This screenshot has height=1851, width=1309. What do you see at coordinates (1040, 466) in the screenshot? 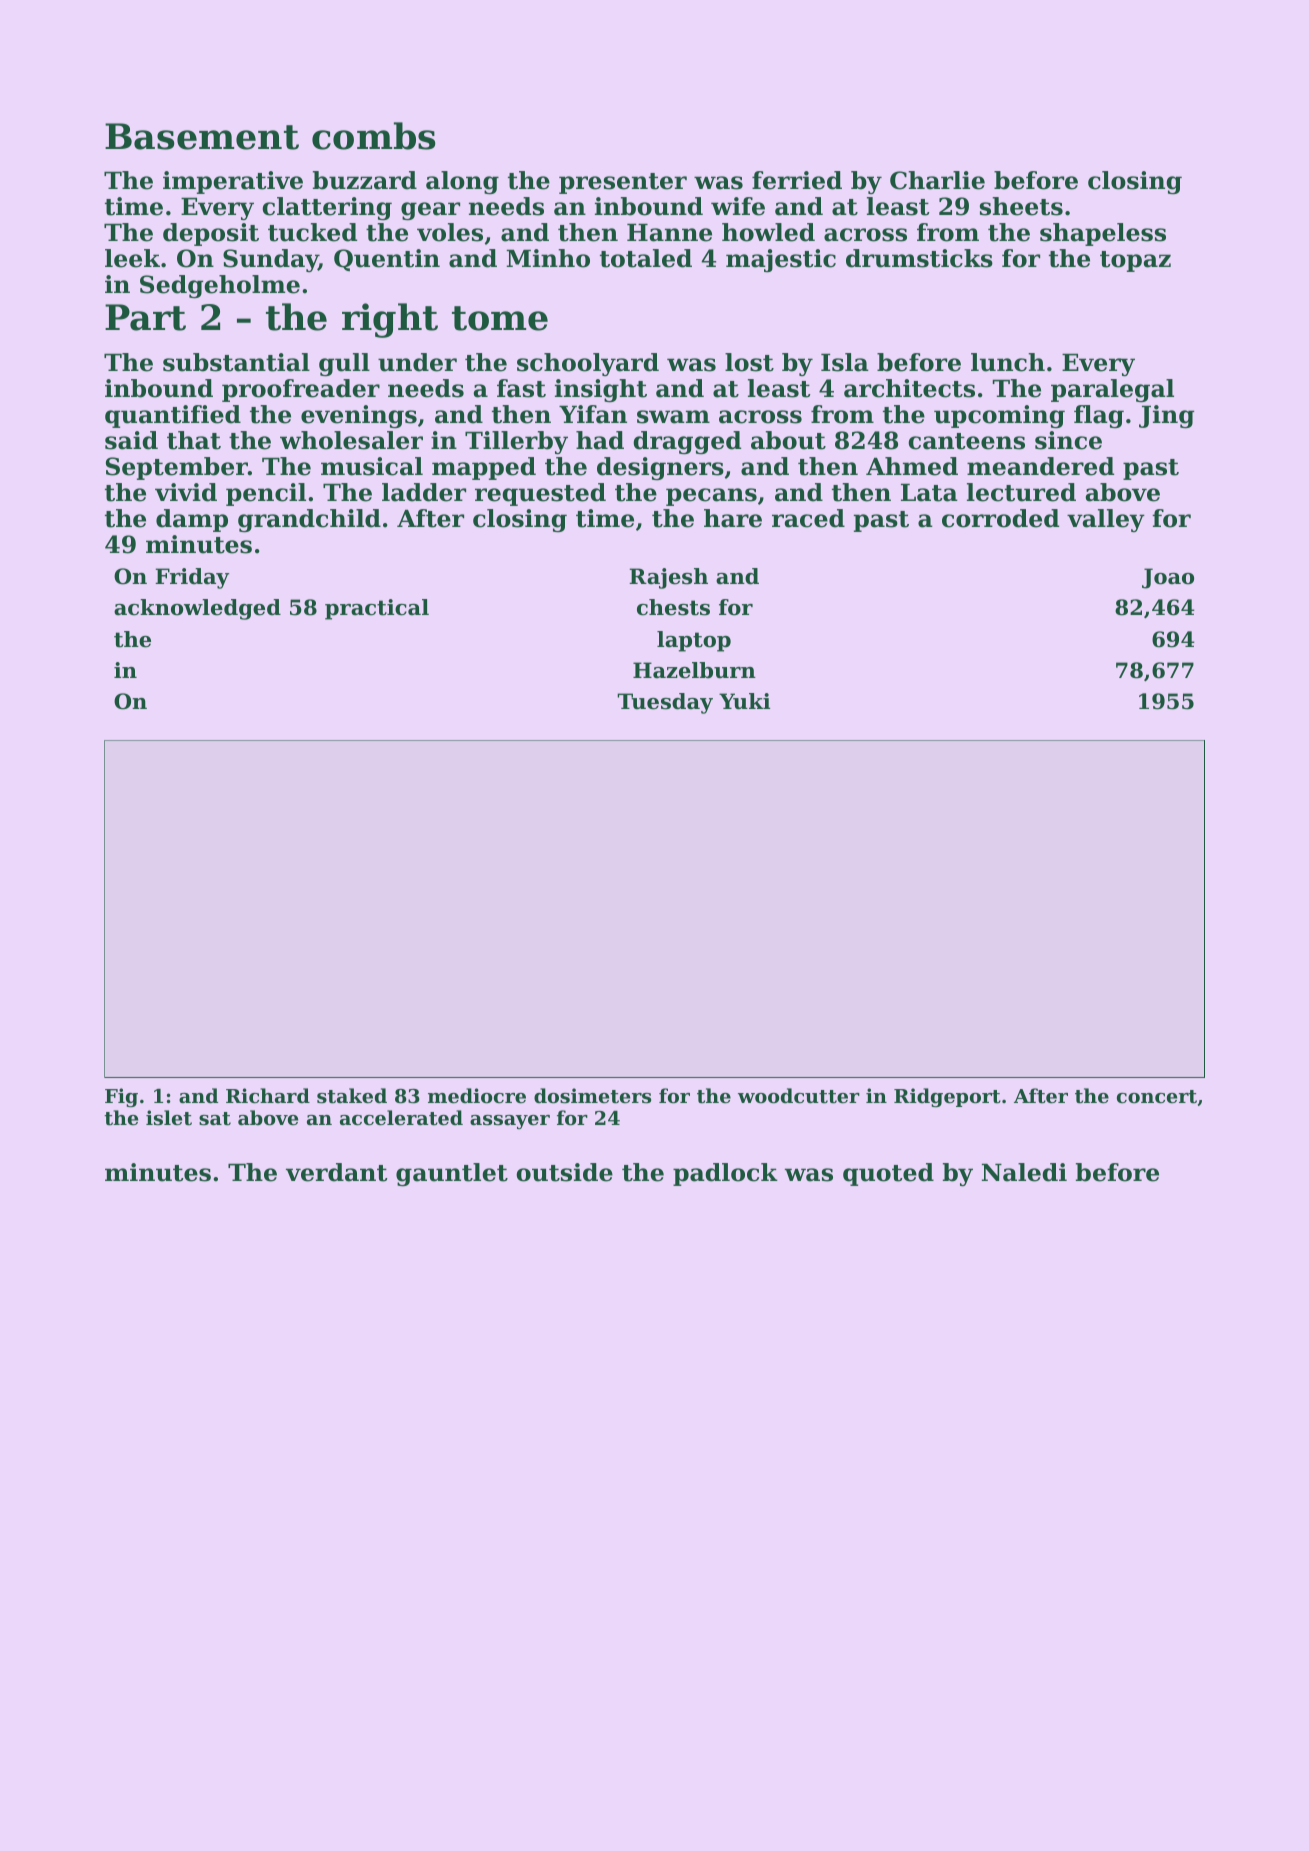
I see `meandered` at bounding box center [1040, 466].
